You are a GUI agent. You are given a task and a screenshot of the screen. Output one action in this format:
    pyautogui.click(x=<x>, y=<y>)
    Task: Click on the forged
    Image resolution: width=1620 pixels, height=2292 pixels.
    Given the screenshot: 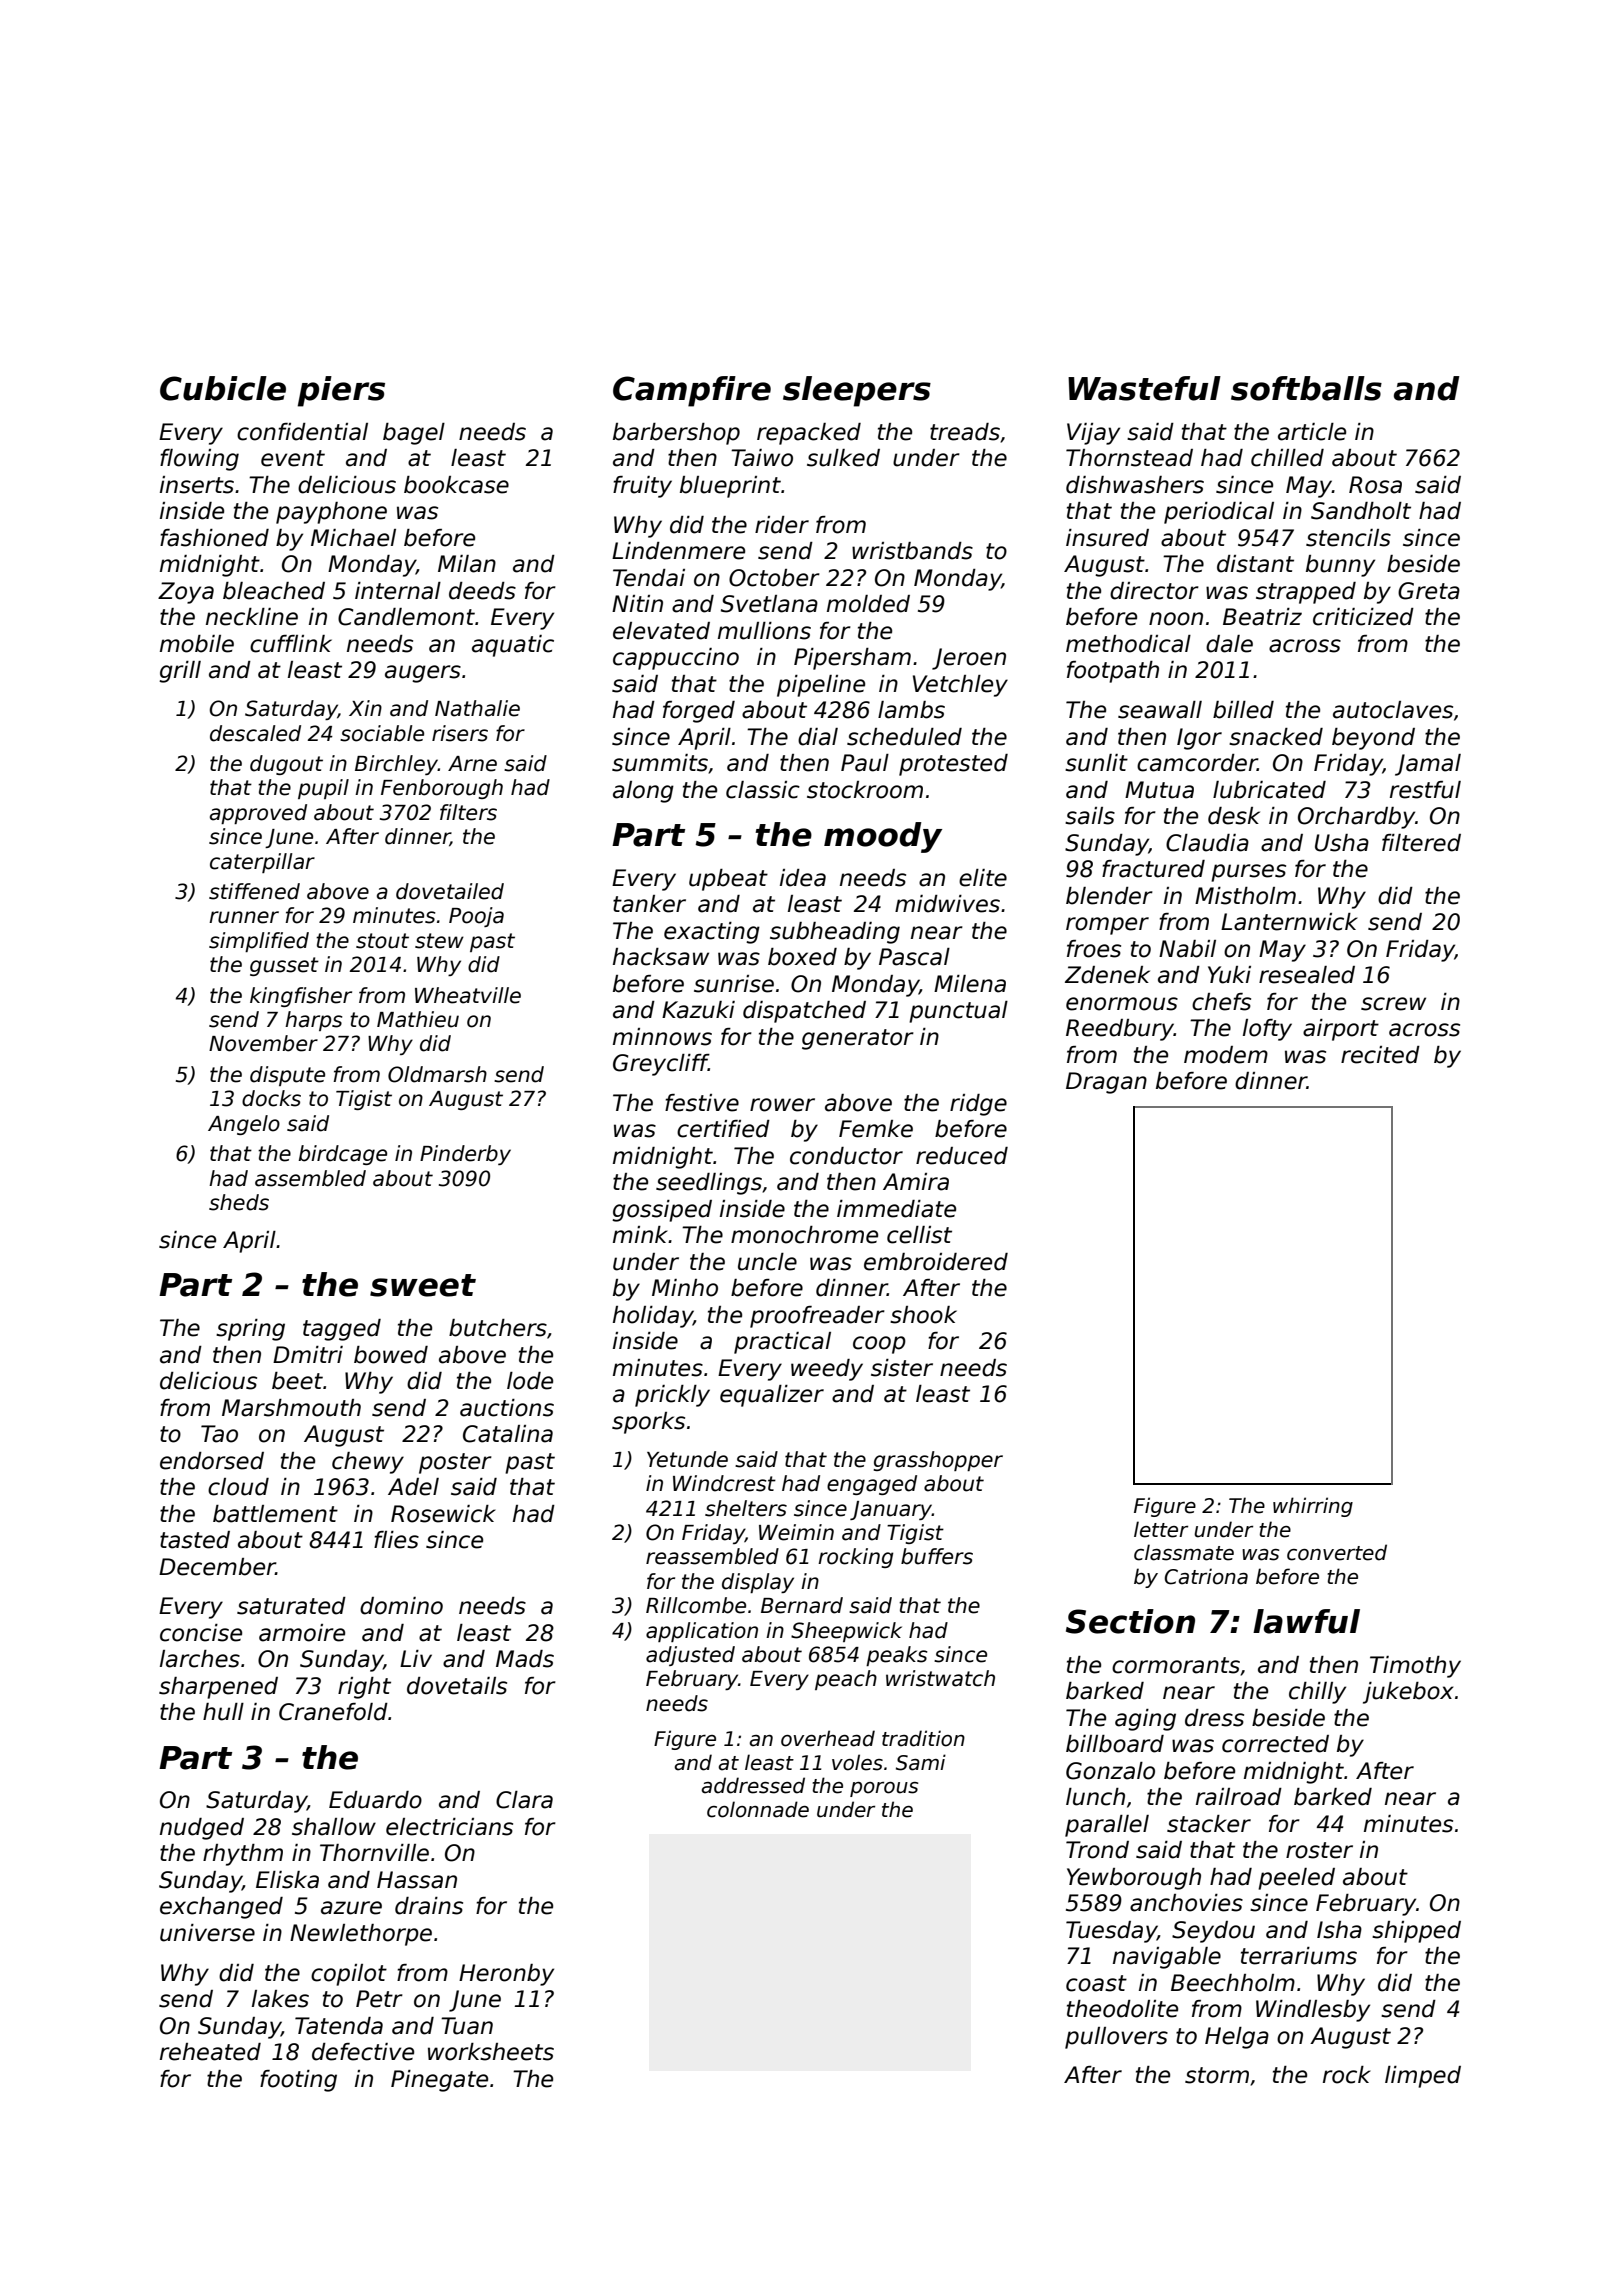 What is the action you would take?
    pyautogui.click(x=699, y=712)
